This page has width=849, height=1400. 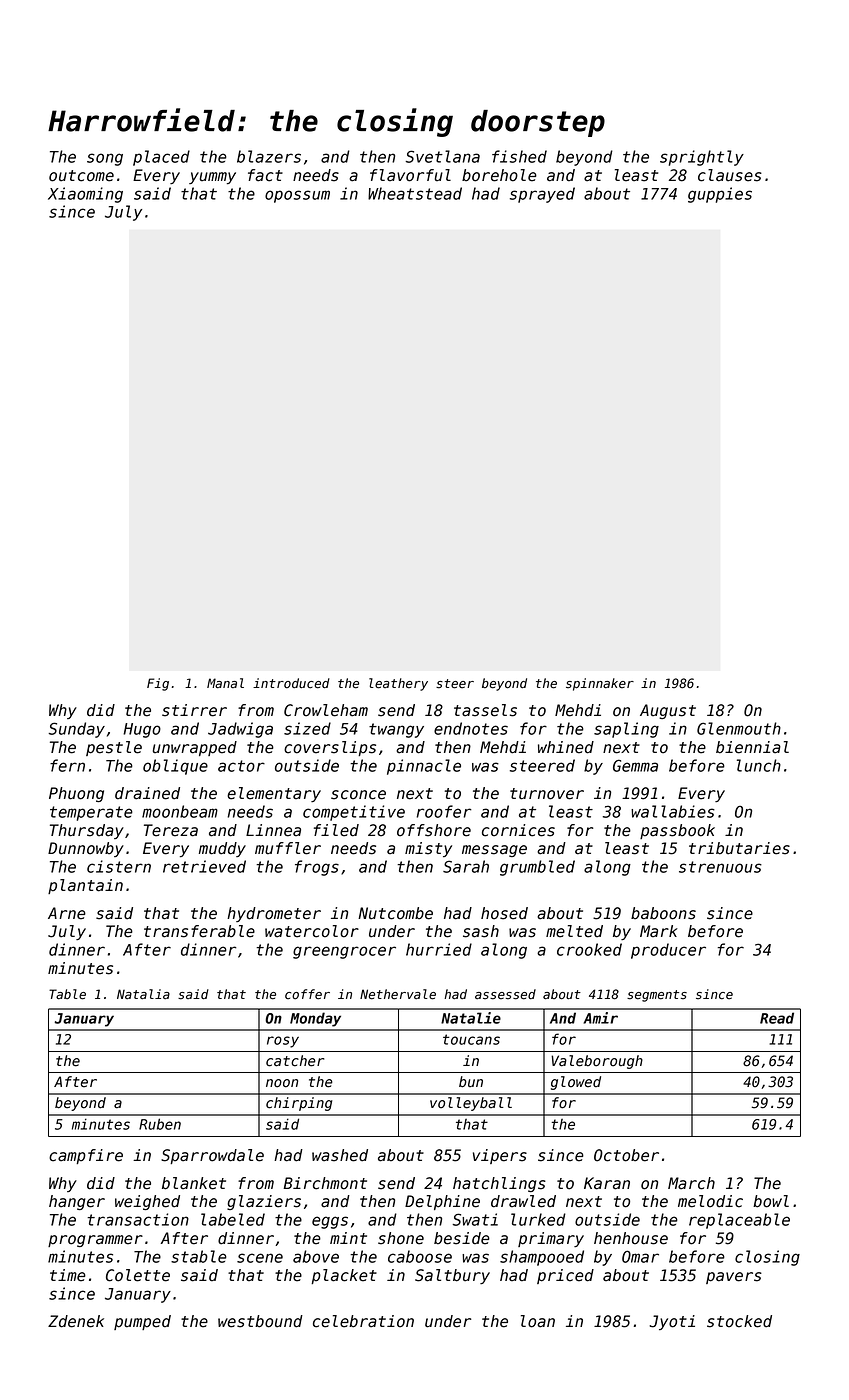 What do you see at coordinates (415, 193) in the page?
I see `Wheatstead` at bounding box center [415, 193].
